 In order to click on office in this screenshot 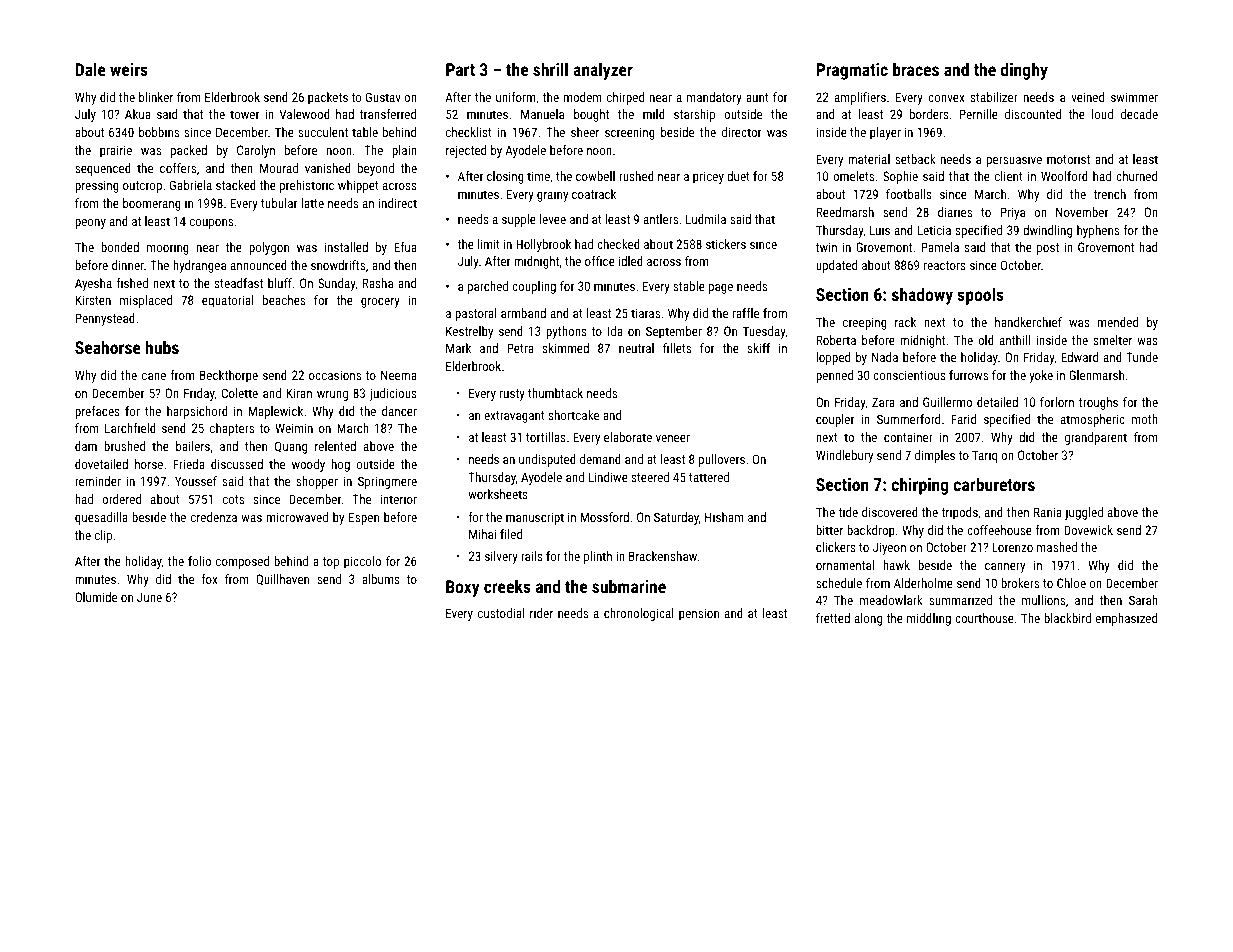, I will do `click(600, 261)`.
